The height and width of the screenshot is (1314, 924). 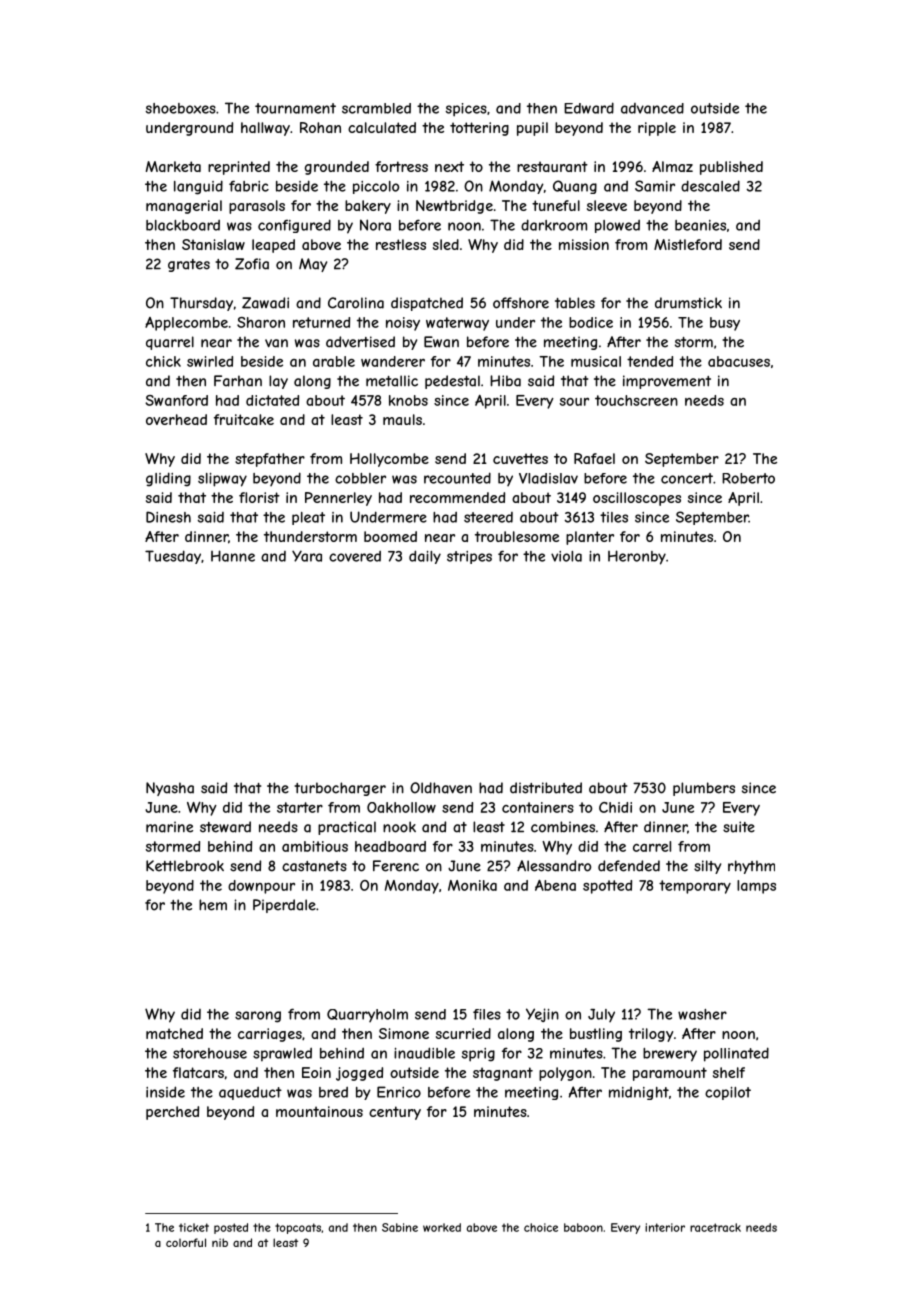 I want to click on downpour, so click(x=261, y=887).
